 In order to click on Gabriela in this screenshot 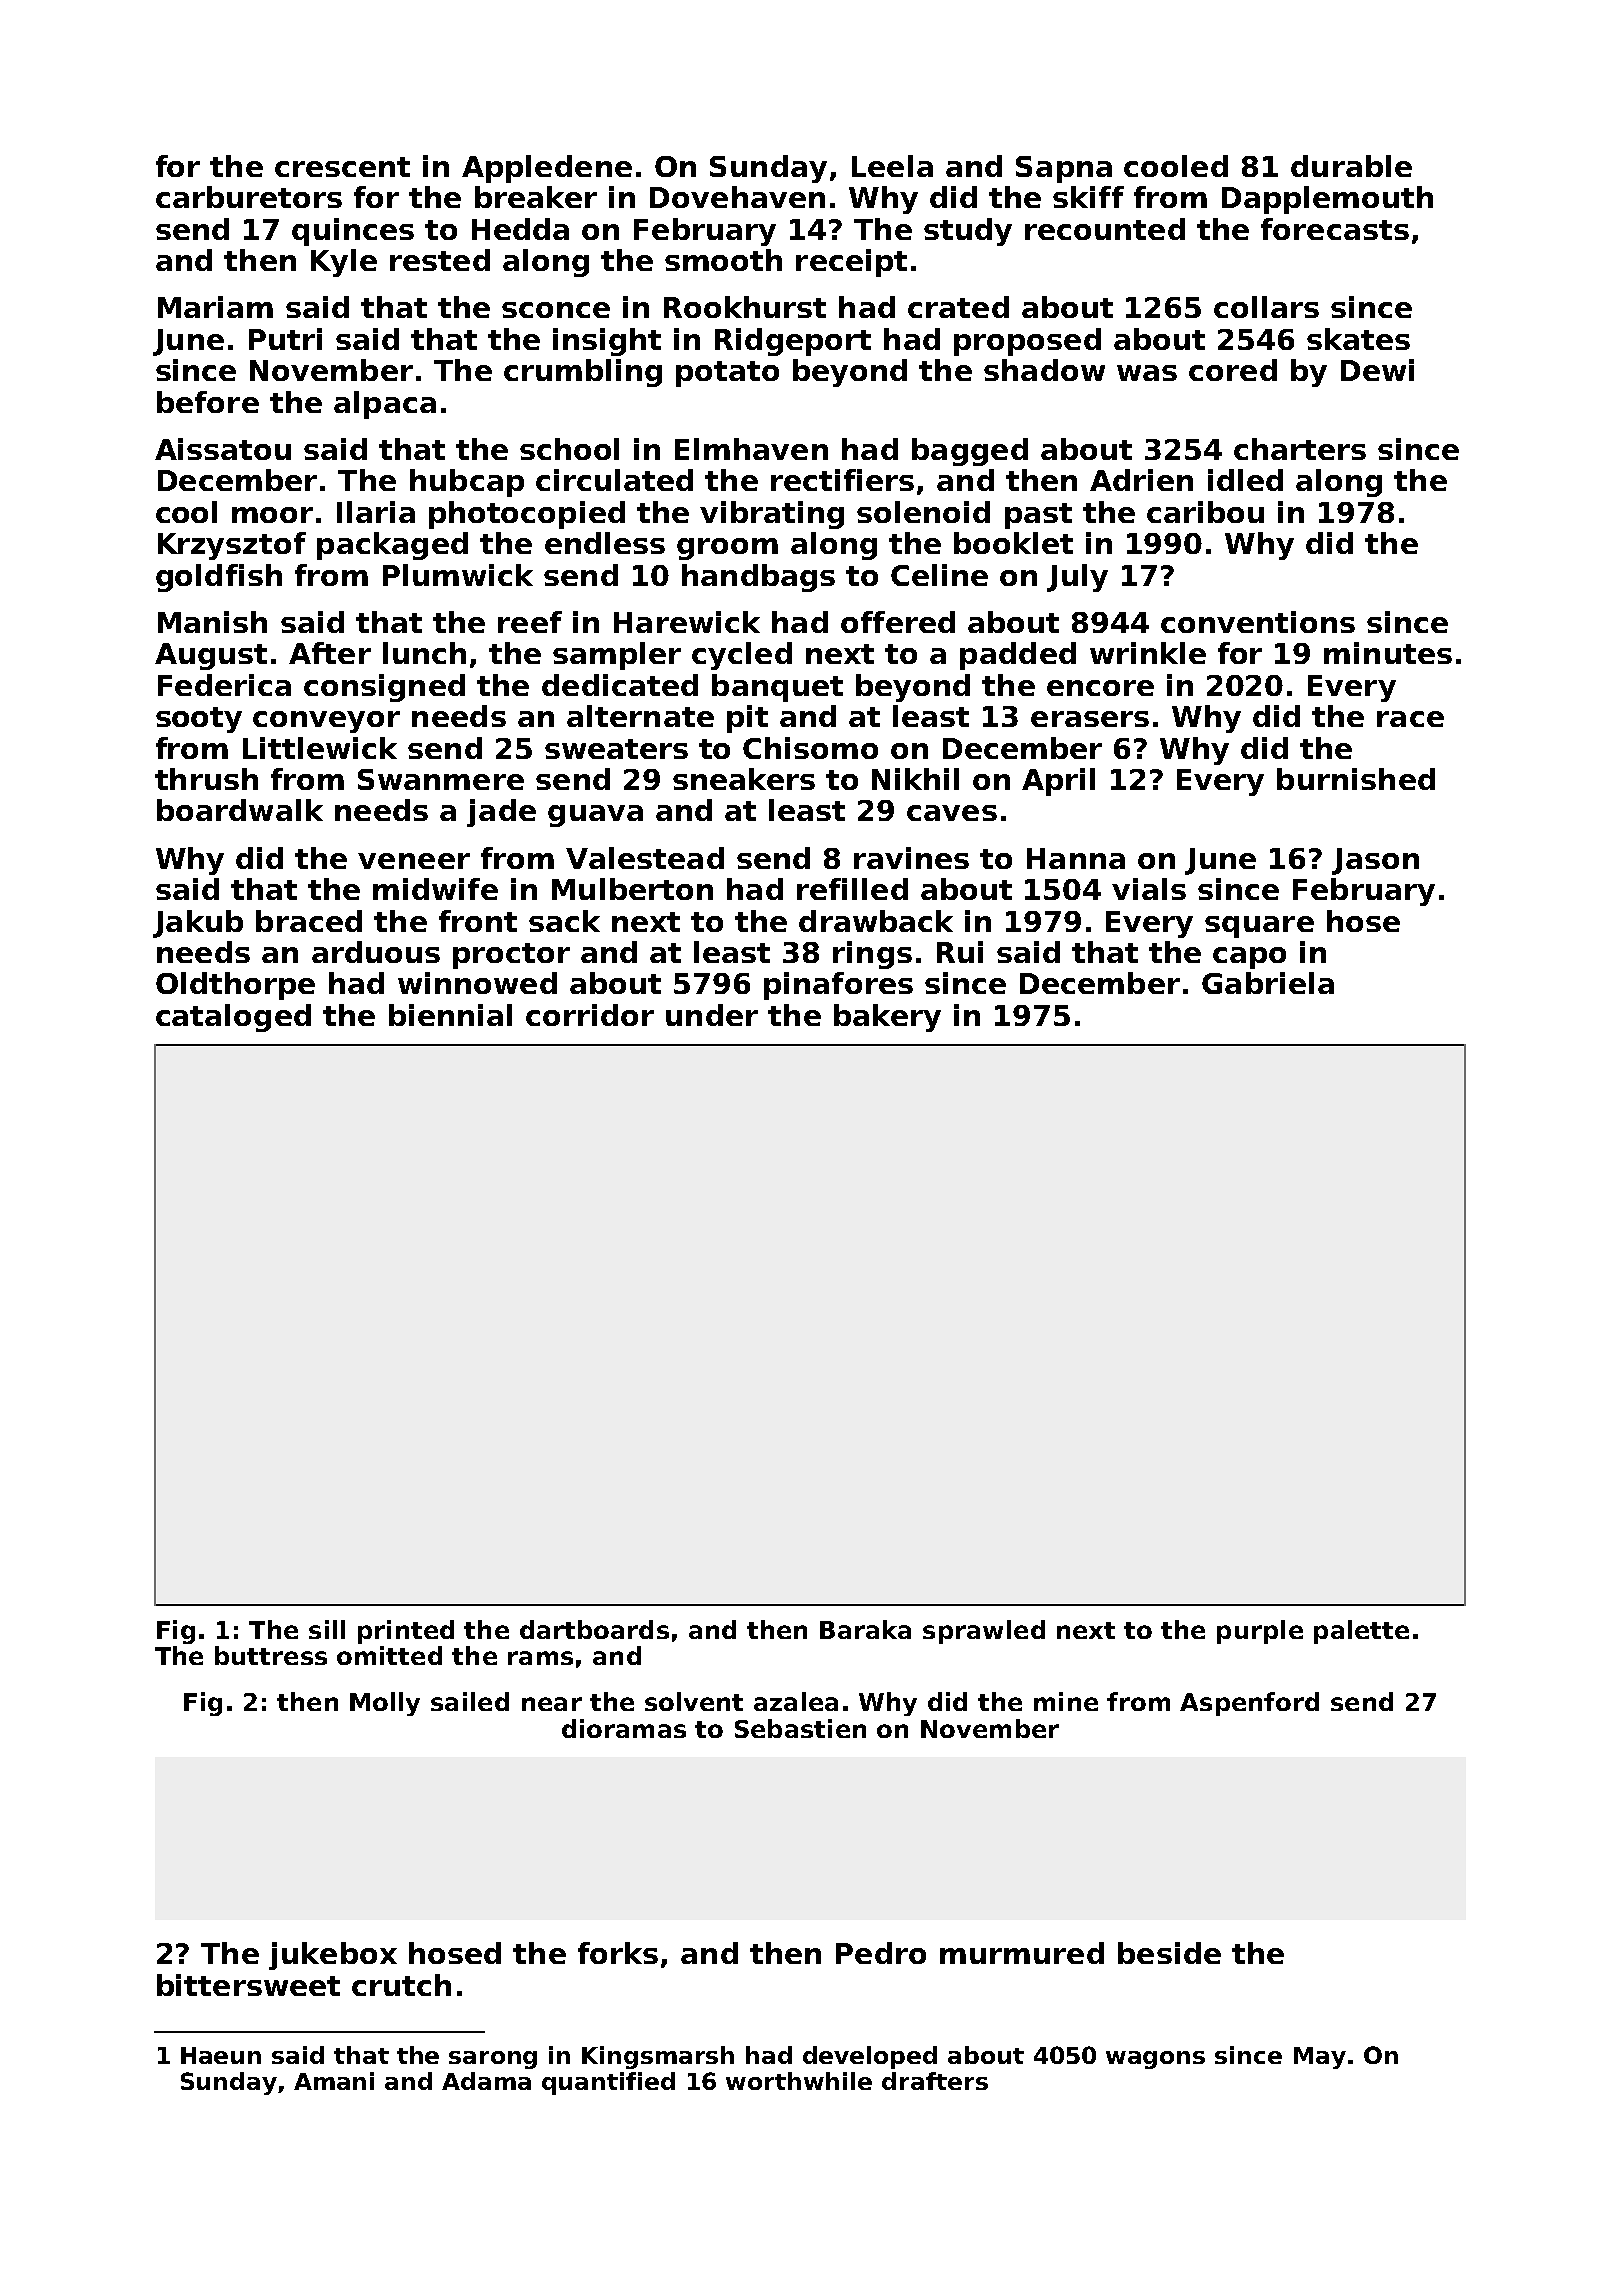, I will do `click(1268, 983)`.
